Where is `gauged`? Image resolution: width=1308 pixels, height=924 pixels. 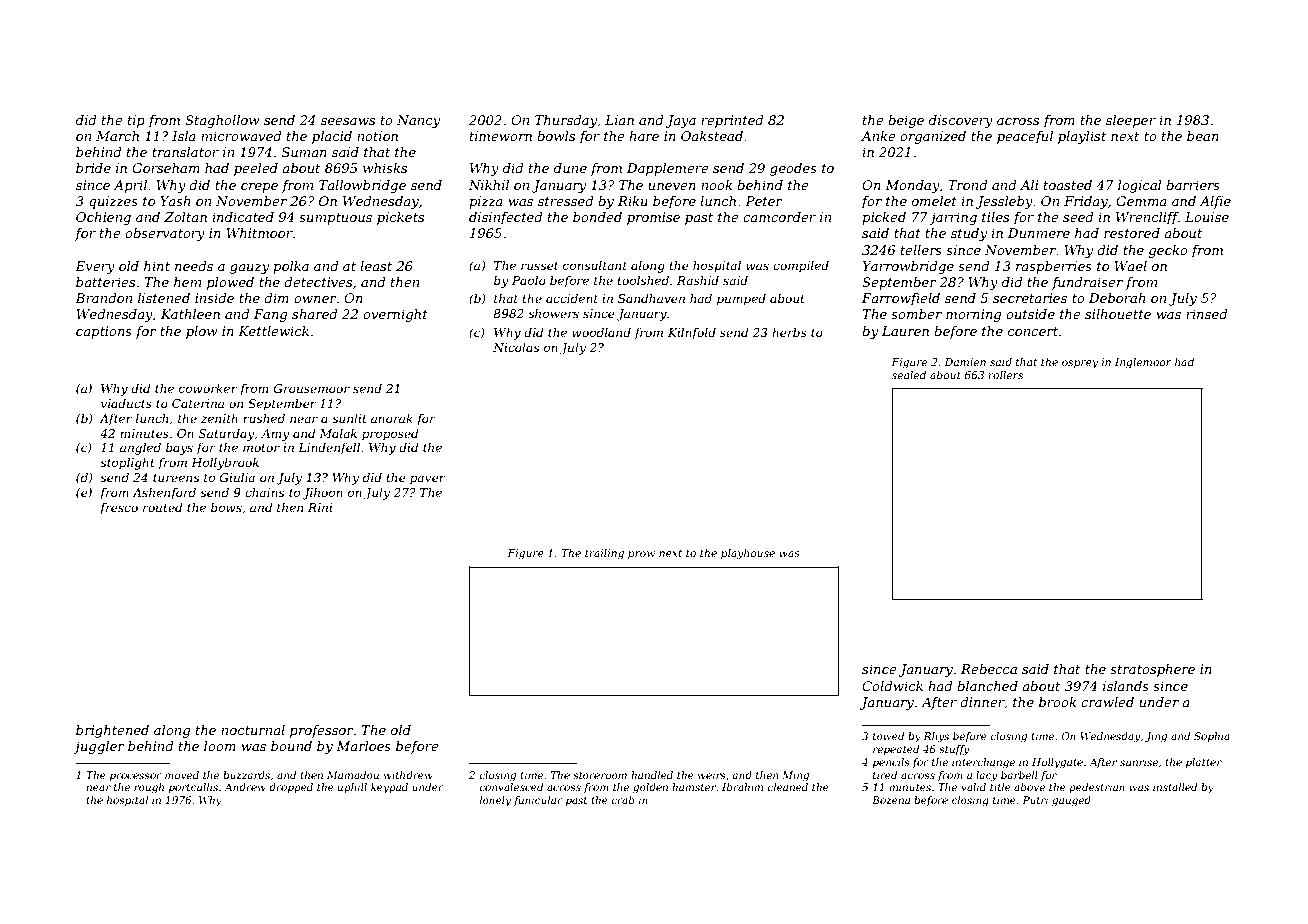
gauged is located at coordinates (1071, 801).
